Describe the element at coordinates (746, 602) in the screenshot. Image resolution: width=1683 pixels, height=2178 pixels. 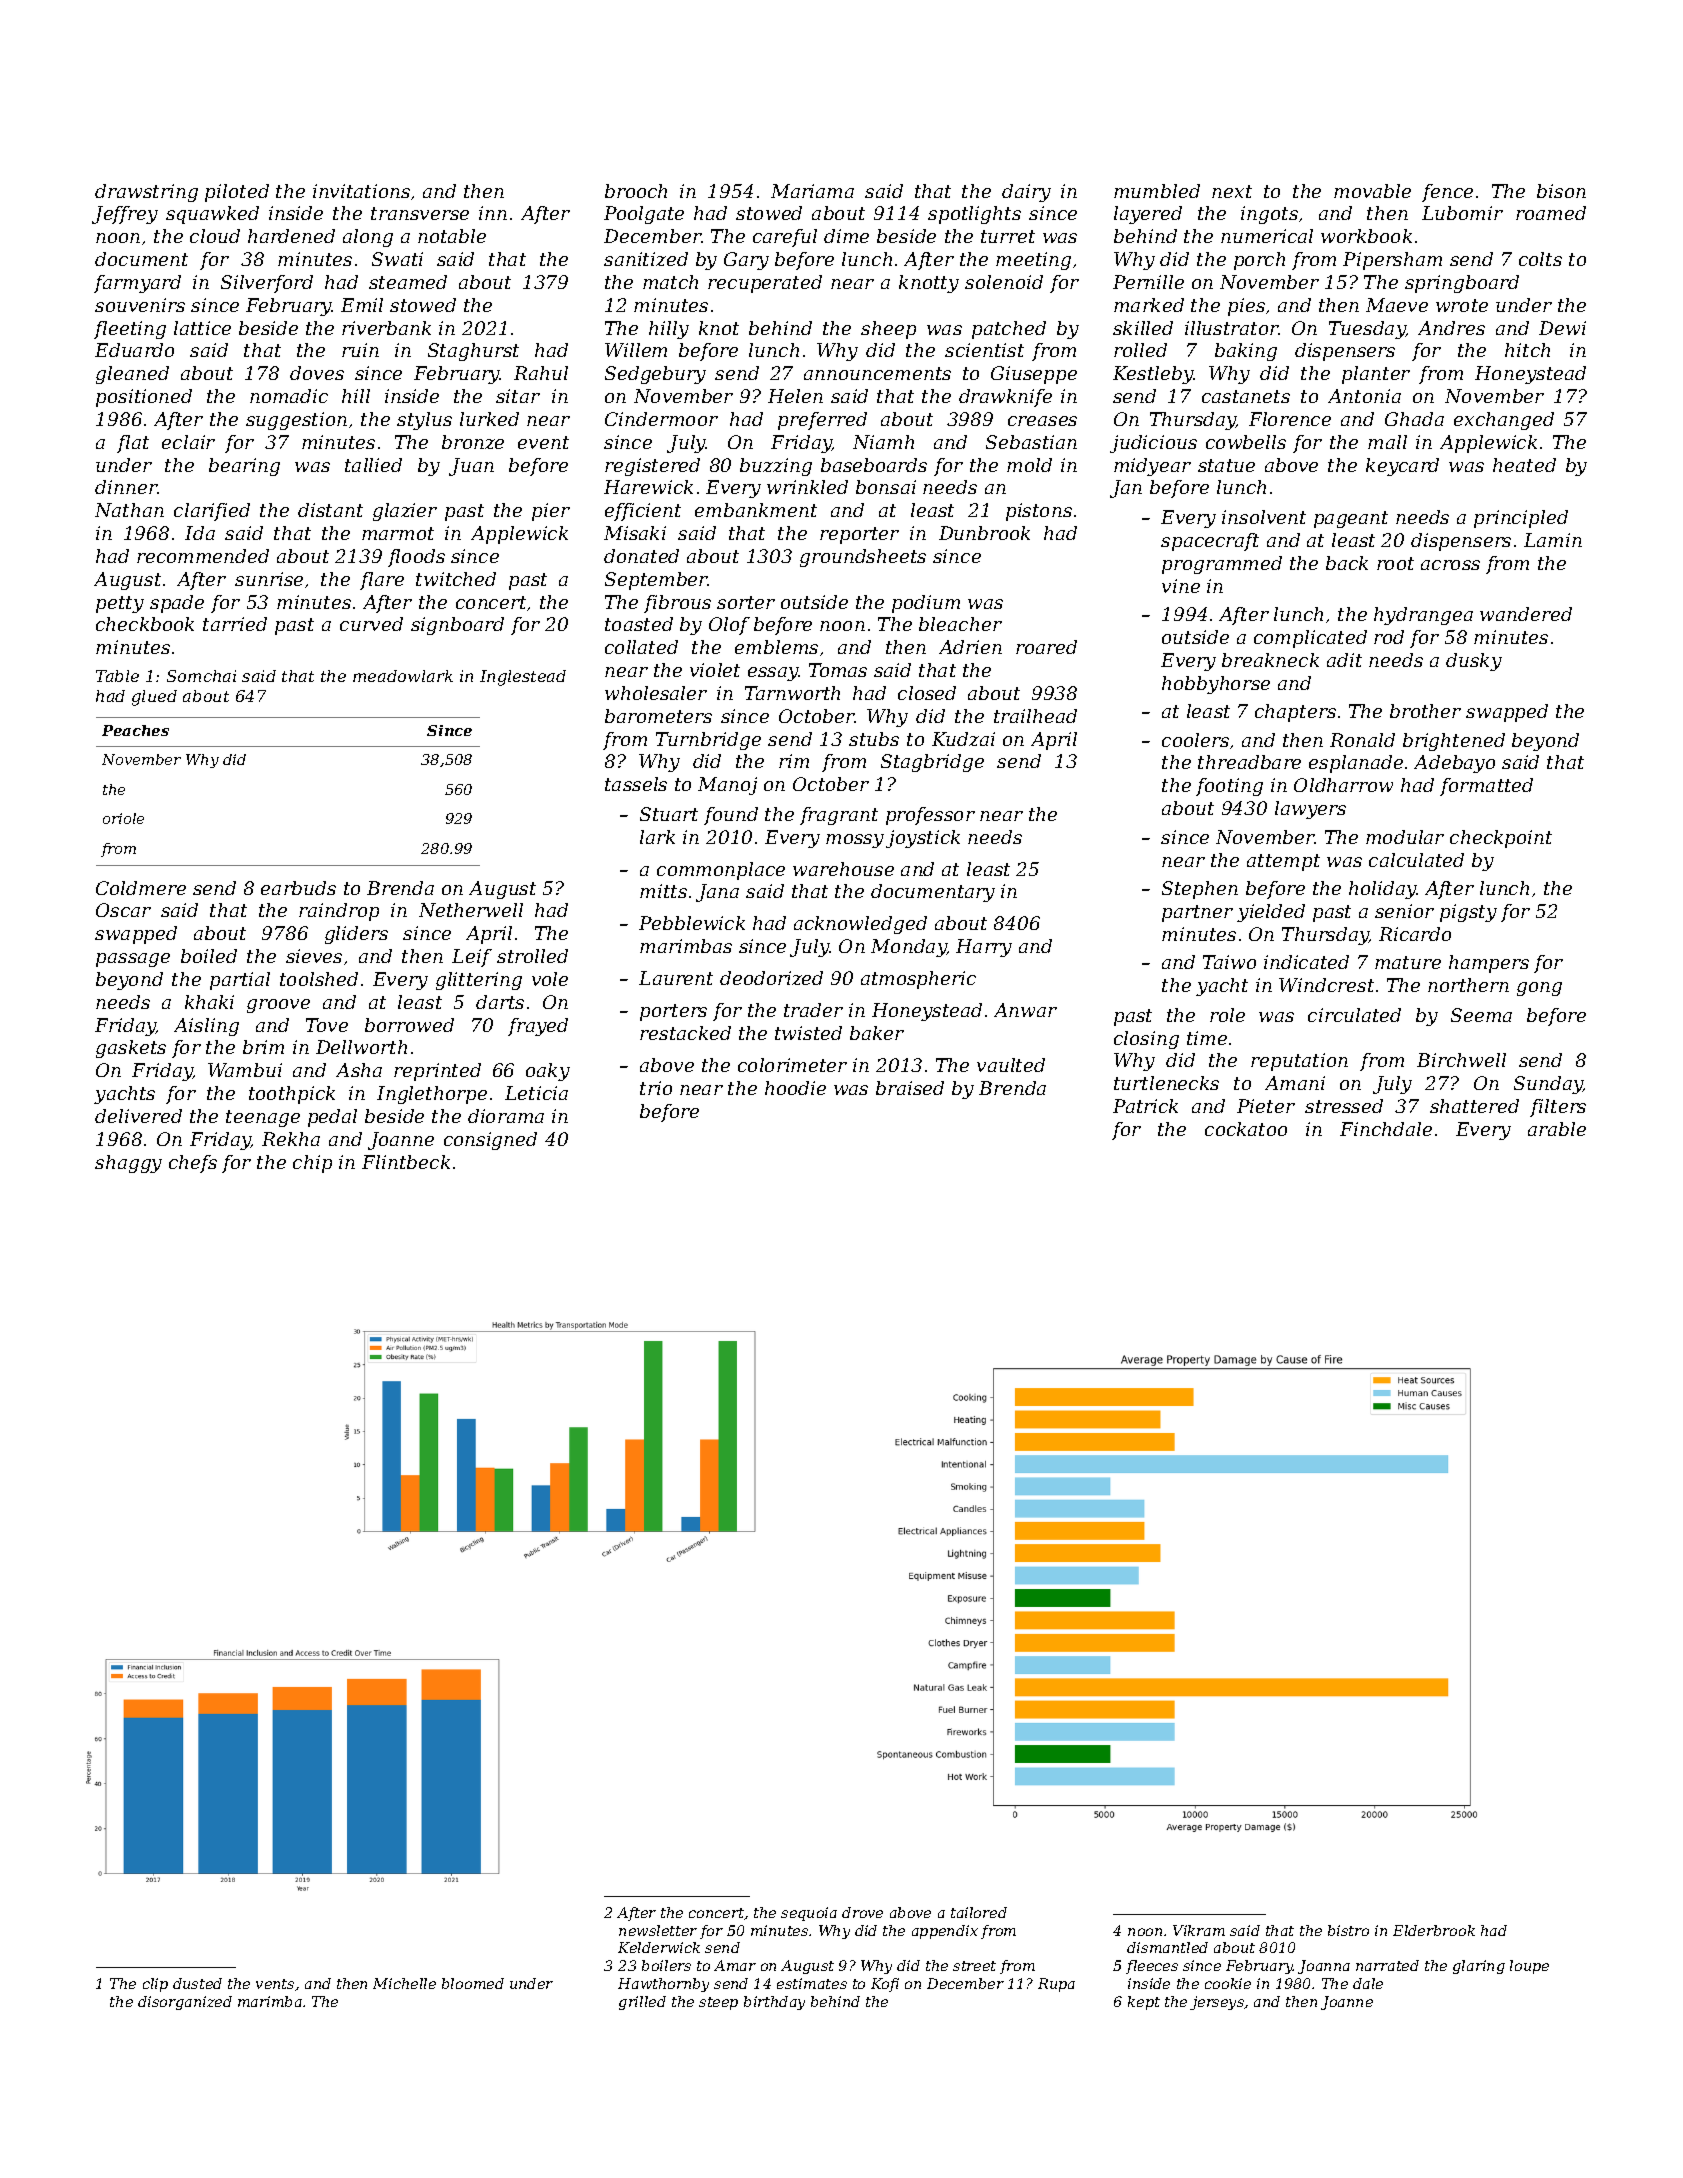
I see `sorter` at that location.
